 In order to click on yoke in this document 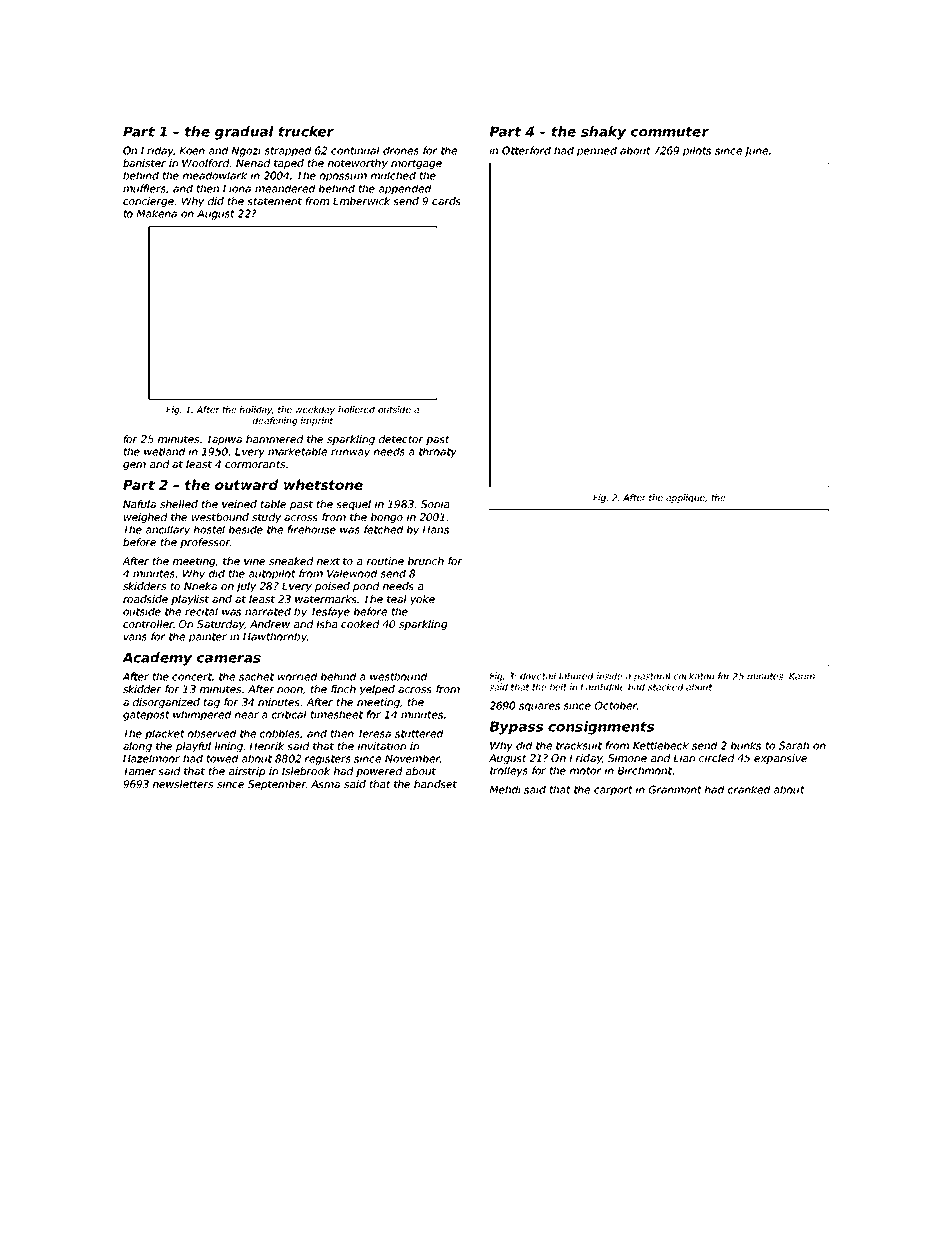, I will do `click(422, 600)`.
